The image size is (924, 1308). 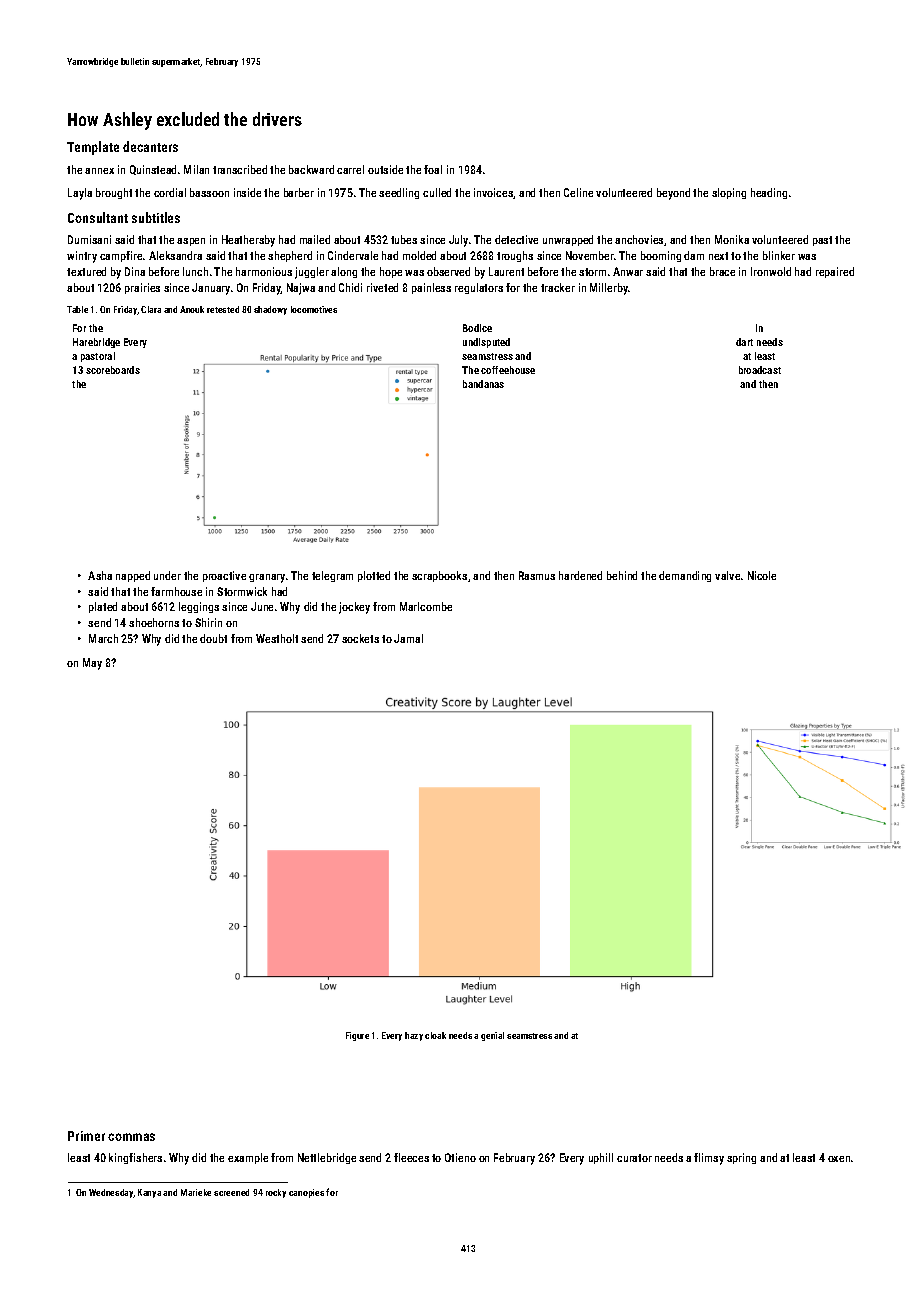 I want to click on hazy, so click(x=414, y=1036).
